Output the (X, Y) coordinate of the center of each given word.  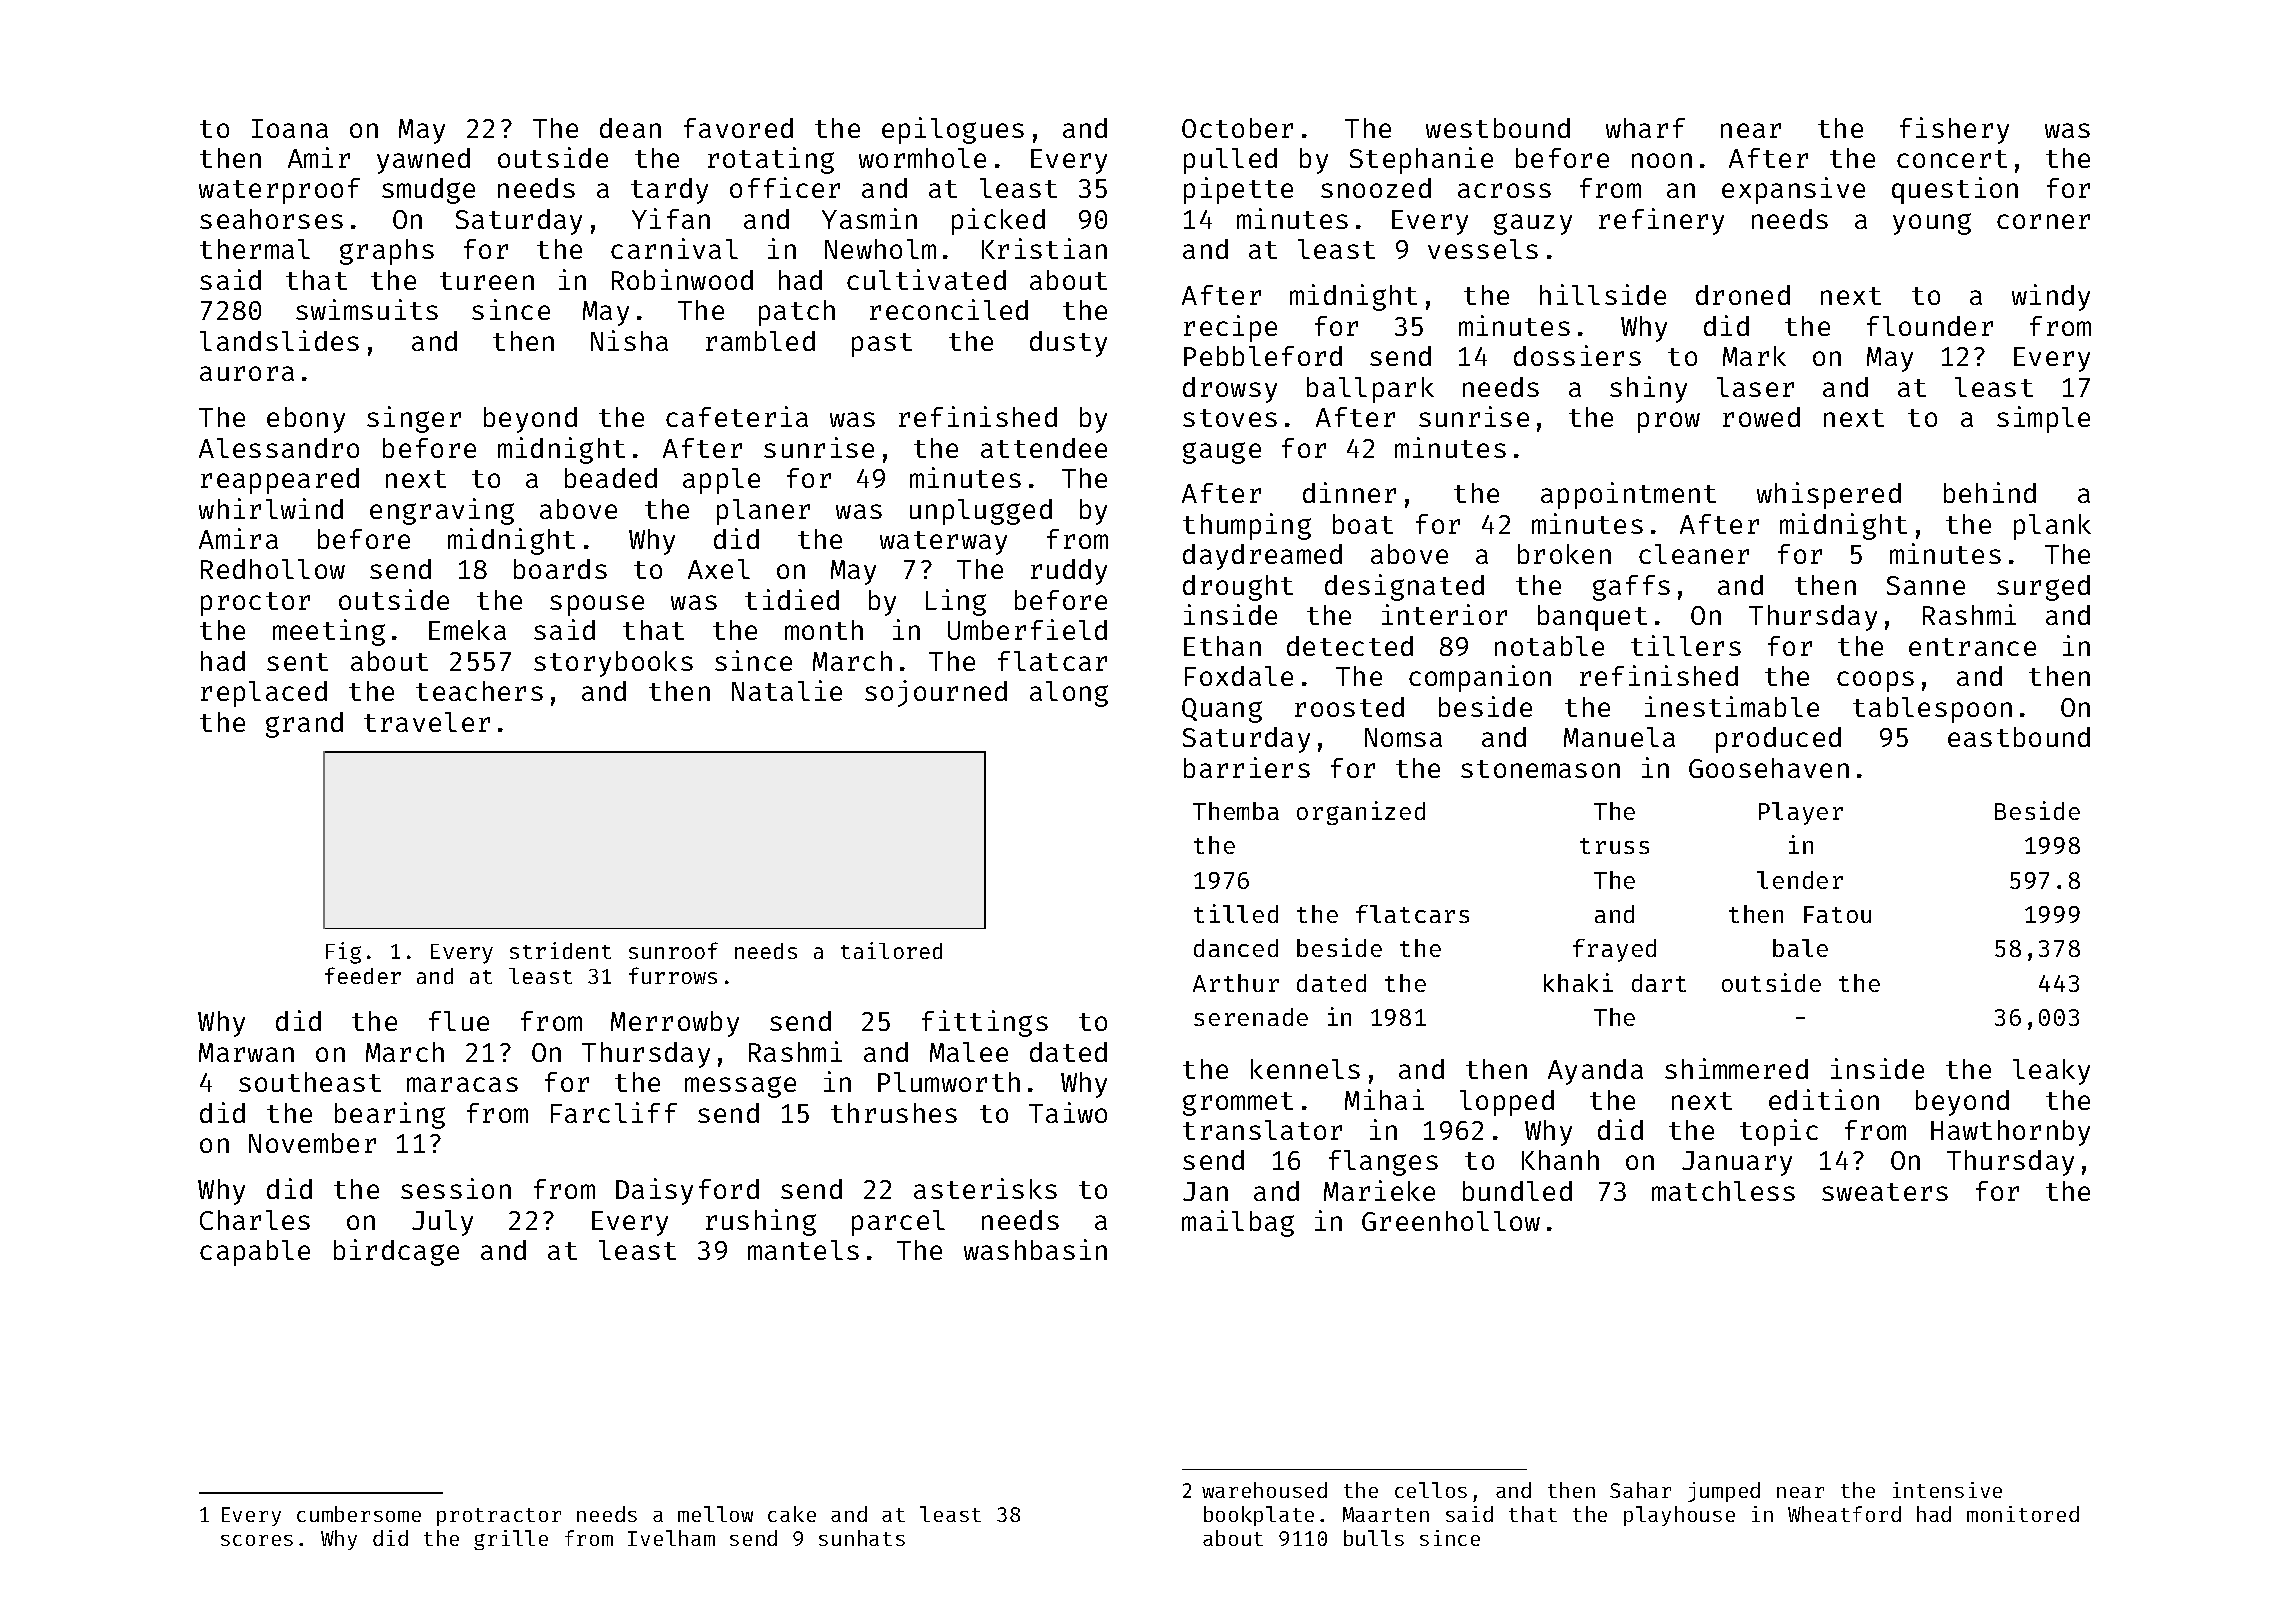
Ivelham (671, 1538)
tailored (891, 950)
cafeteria (737, 416)
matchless (1723, 1191)
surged (2043, 588)
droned (1743, 295)
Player (1801, 813)
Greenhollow (1451, 1221)
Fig (343, 953)
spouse (597, 605)
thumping (1247, 526)
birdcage (396, 1252)
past (882, 345)
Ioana (290, 128)
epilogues (953, 130)
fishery (1954, 130)
